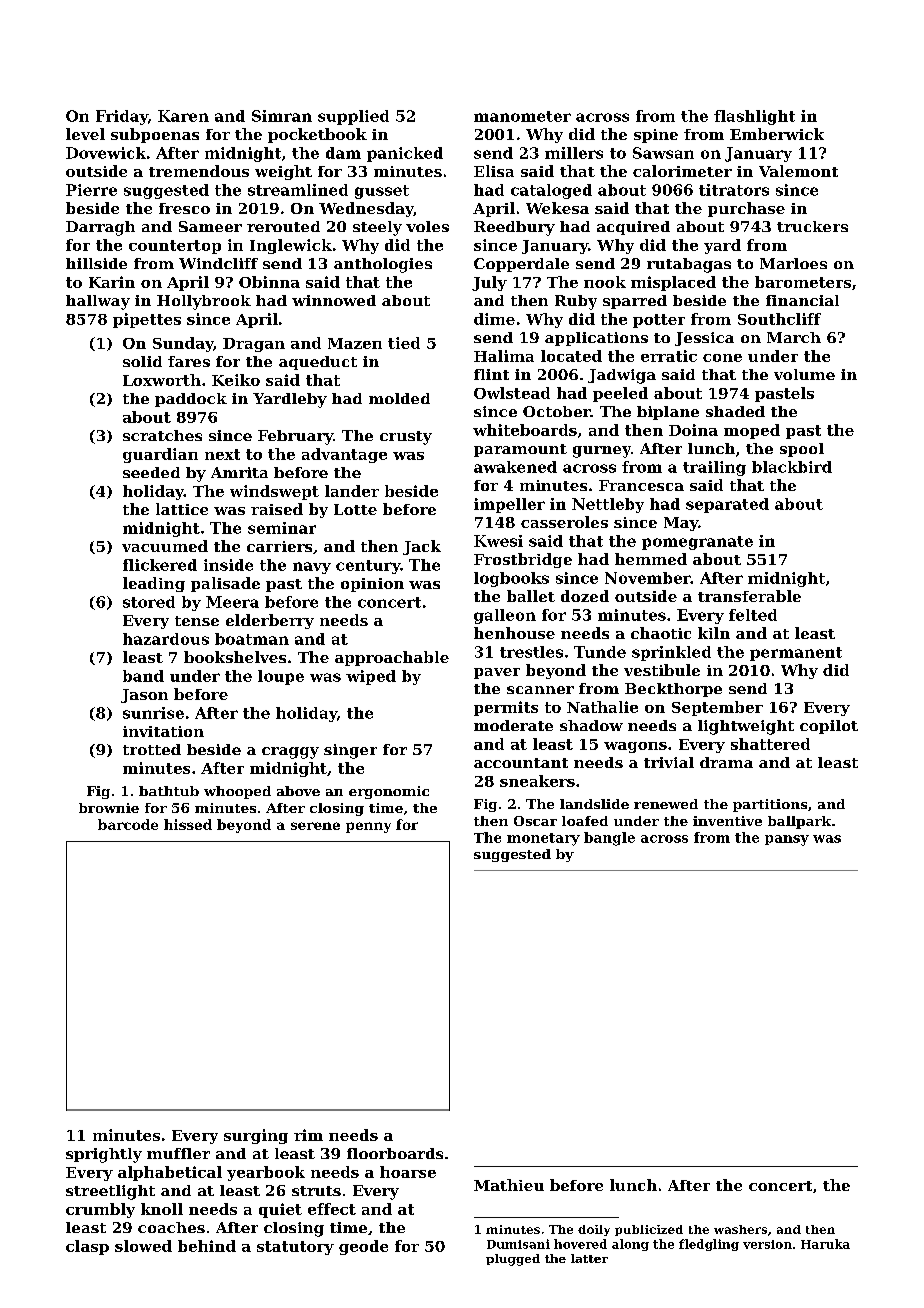  Describe the element at coordinates (282, 116) in the screenshot. I see `Simran` at that location.
